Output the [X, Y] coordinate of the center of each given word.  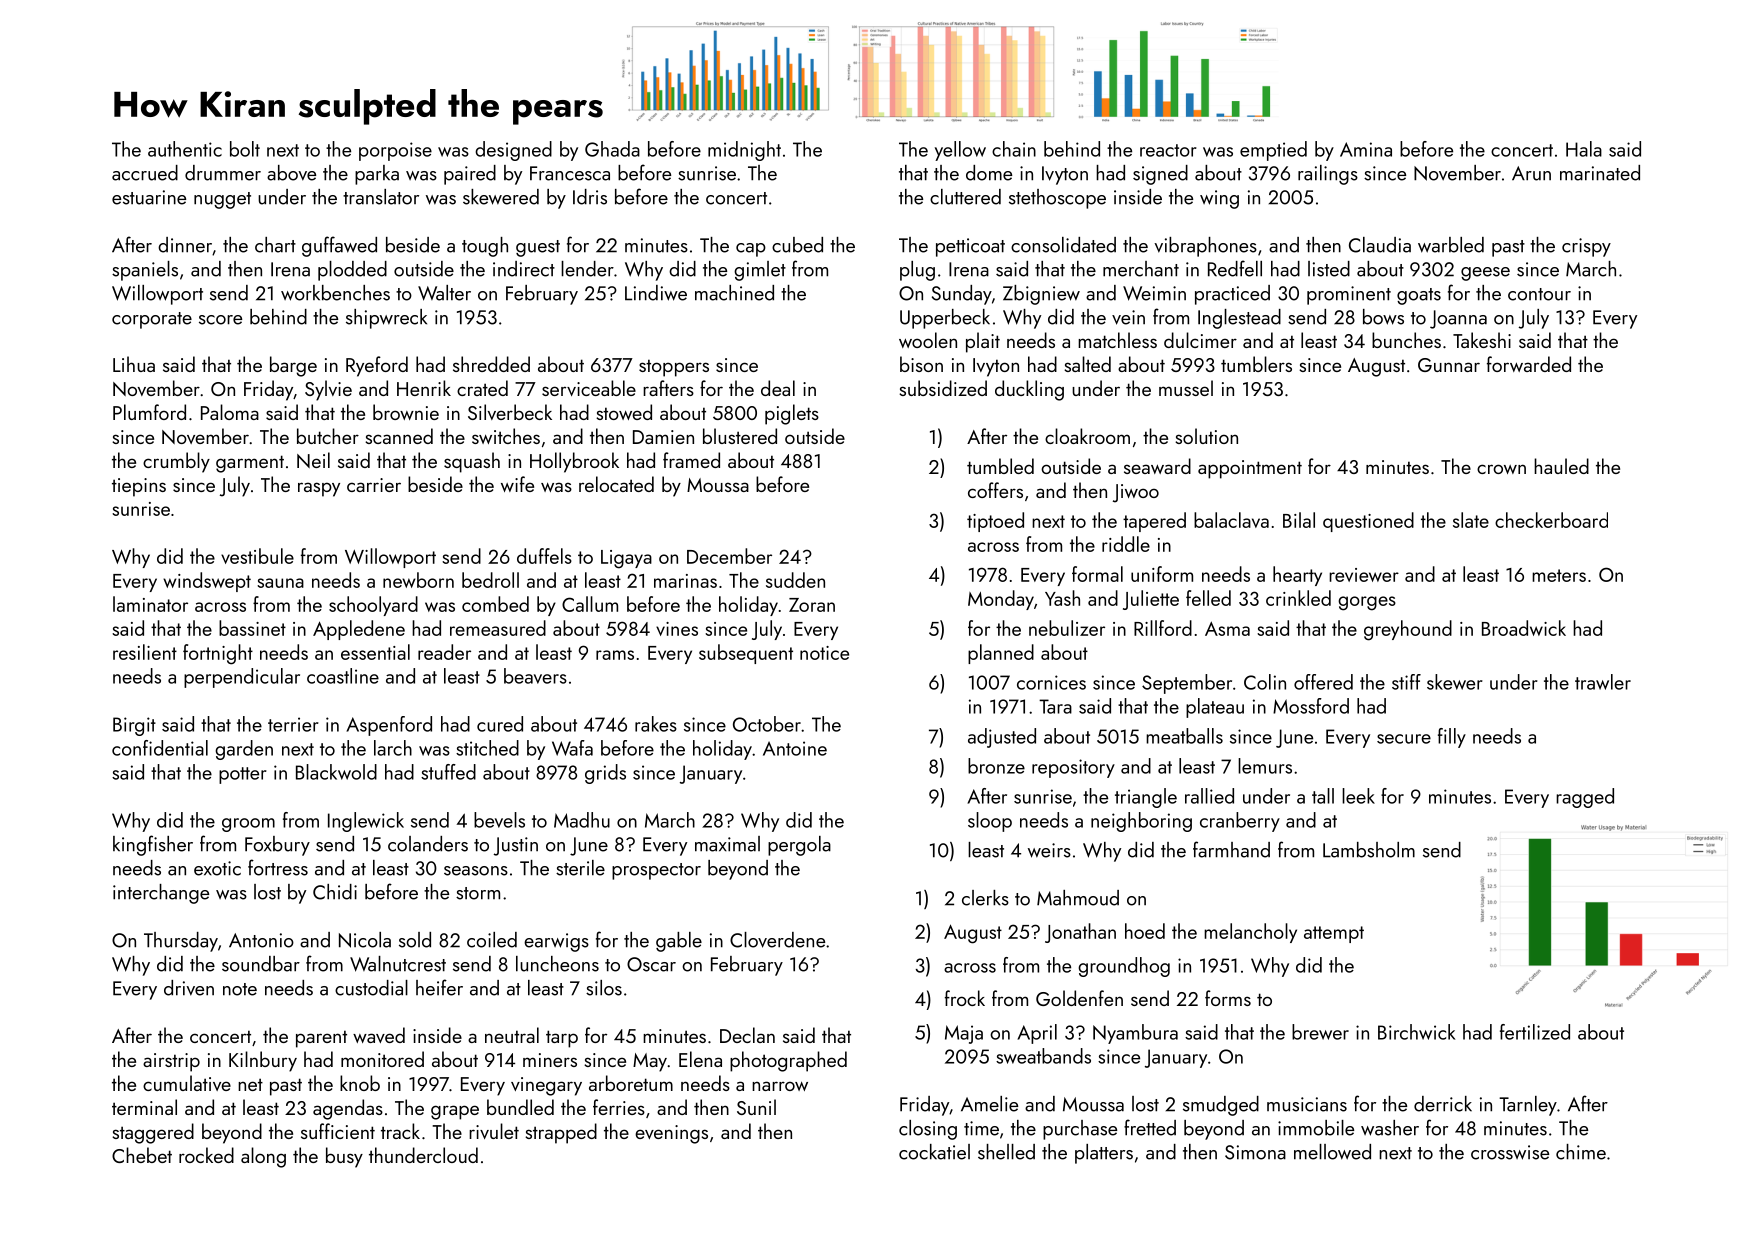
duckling [1029, 390]
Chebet [142, 1155]
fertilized [1535, 1032]
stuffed [448, 772]
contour [1539, 294]
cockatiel [934, 1152]
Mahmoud [1078, 898]
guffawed [339, 246]
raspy [319, 489]
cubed [797, 245]
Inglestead [1239, 319]
